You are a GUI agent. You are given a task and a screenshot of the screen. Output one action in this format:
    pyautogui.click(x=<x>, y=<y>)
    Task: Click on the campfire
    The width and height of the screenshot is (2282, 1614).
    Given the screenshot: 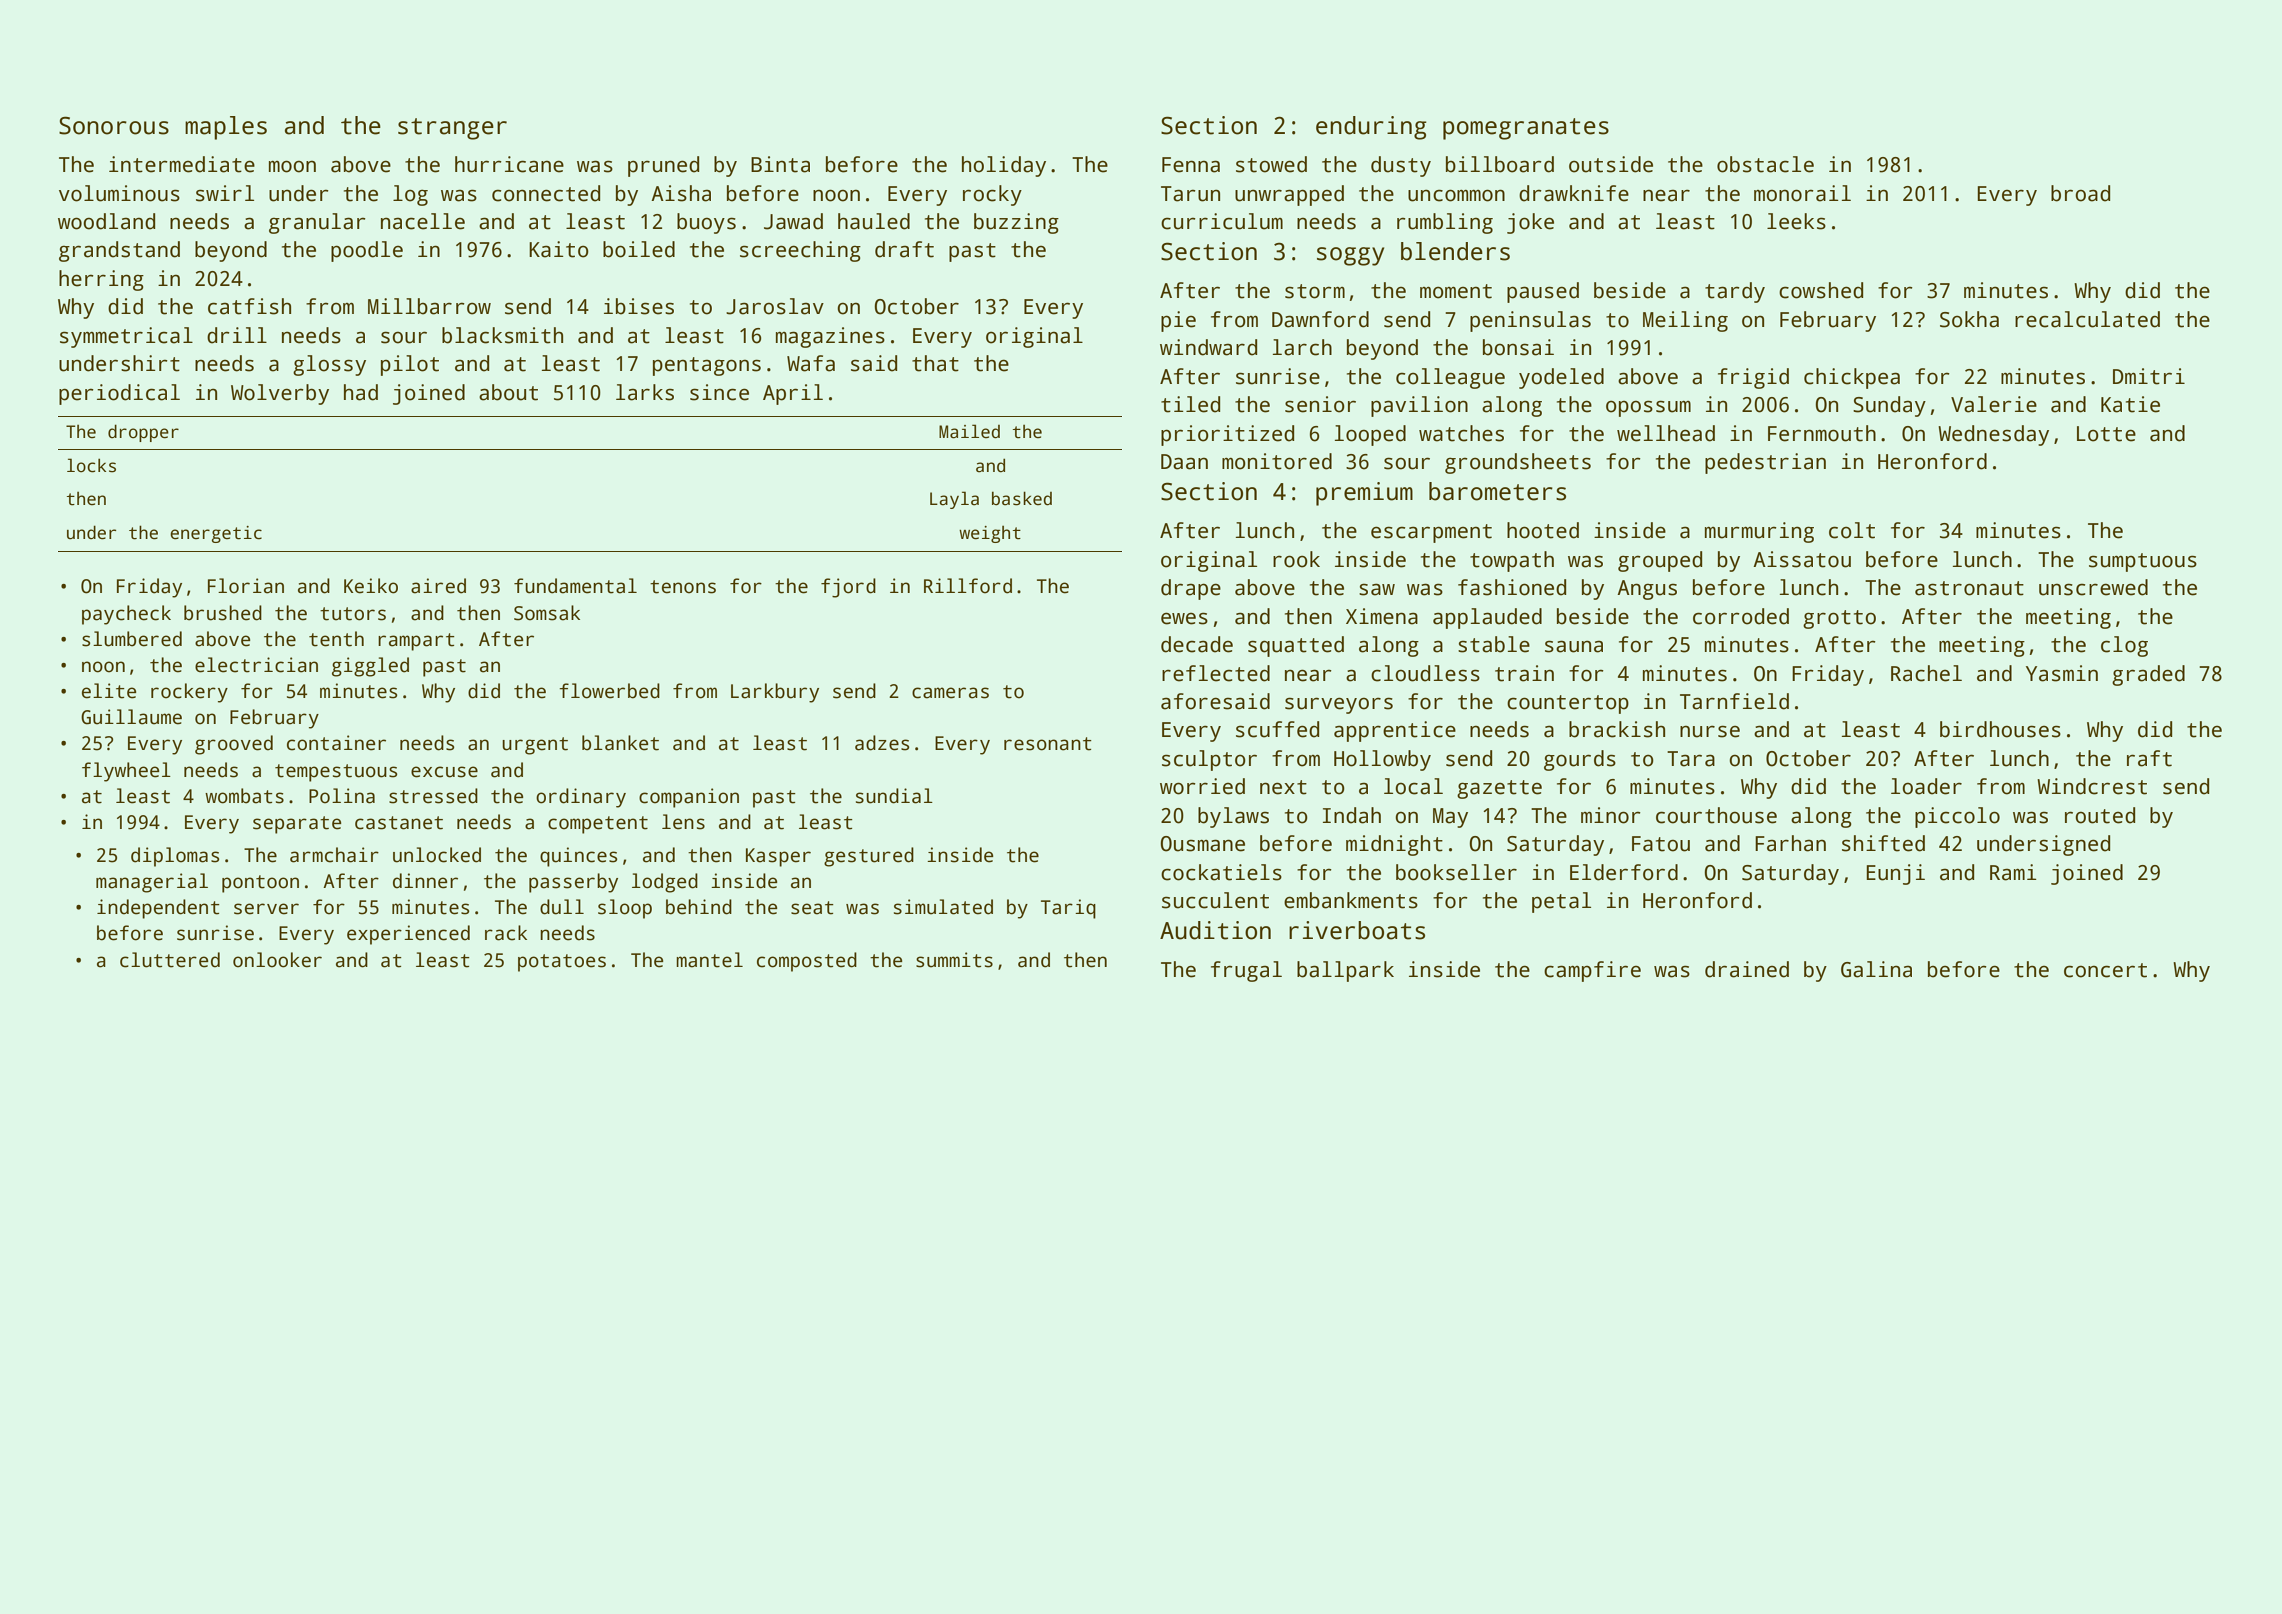 What is the action you would take?
    pyautogui.click(x=1592, y=971)
